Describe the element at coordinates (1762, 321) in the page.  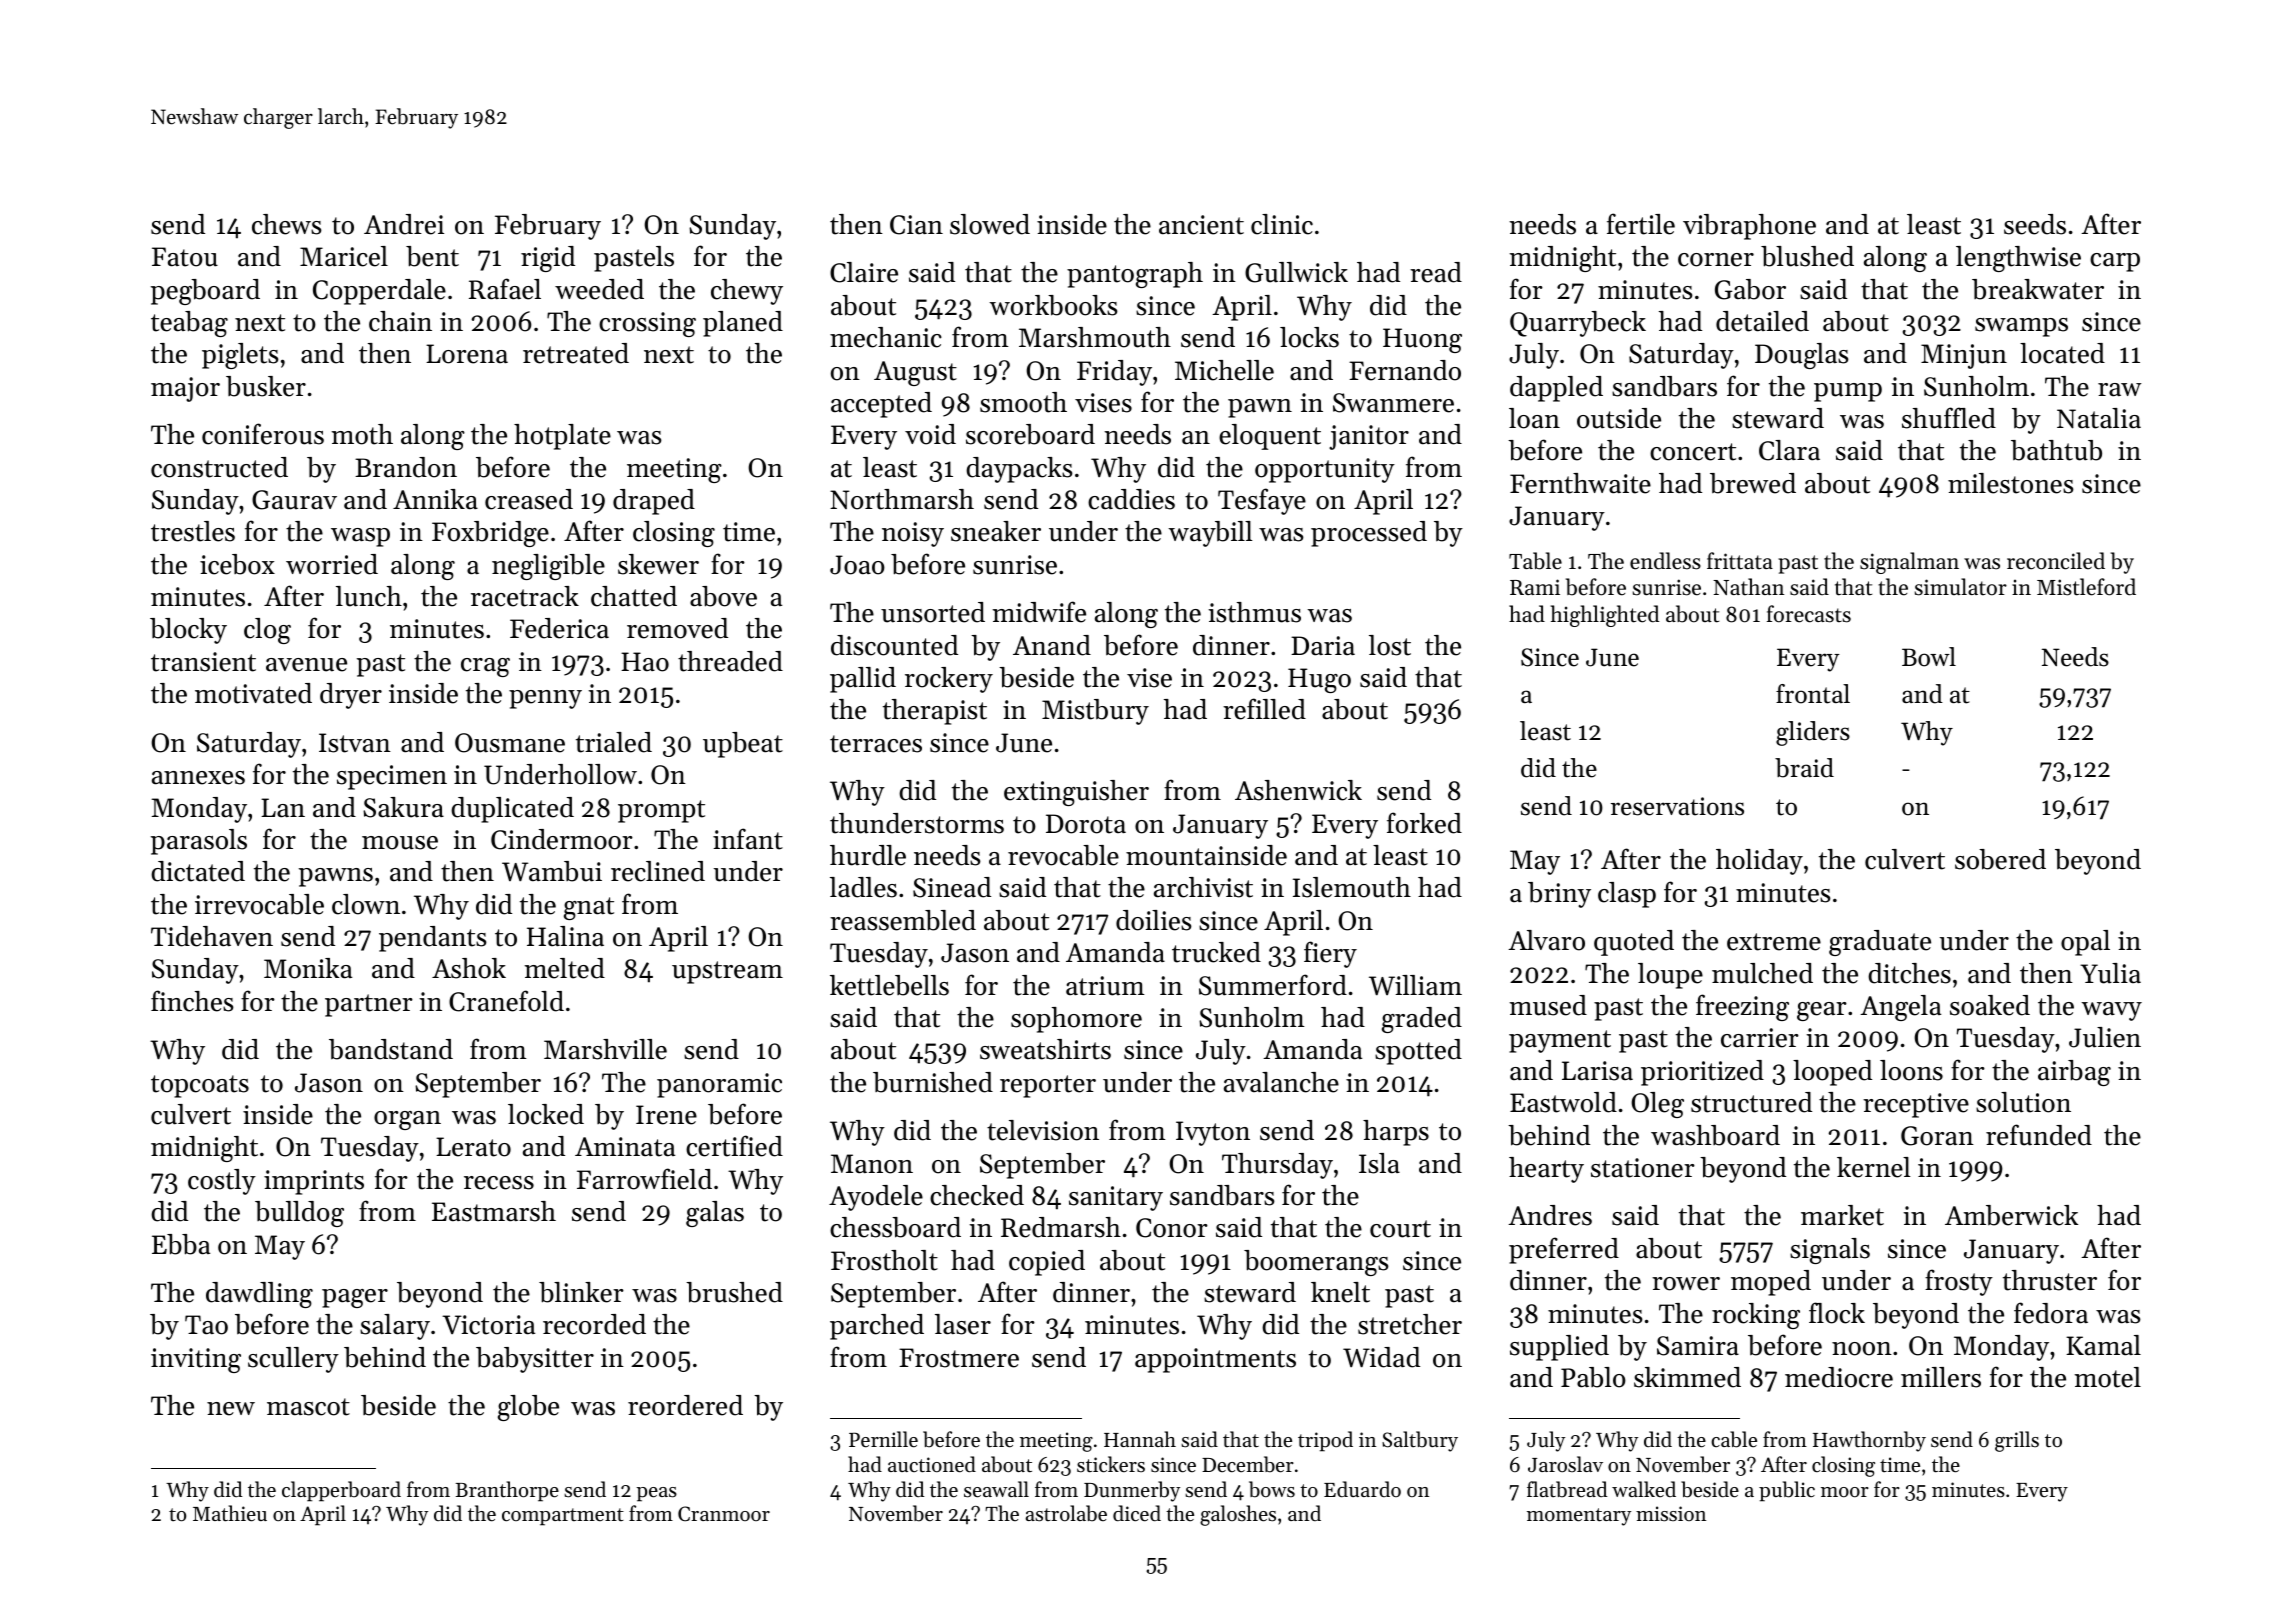
I see `detailed` at that location.
